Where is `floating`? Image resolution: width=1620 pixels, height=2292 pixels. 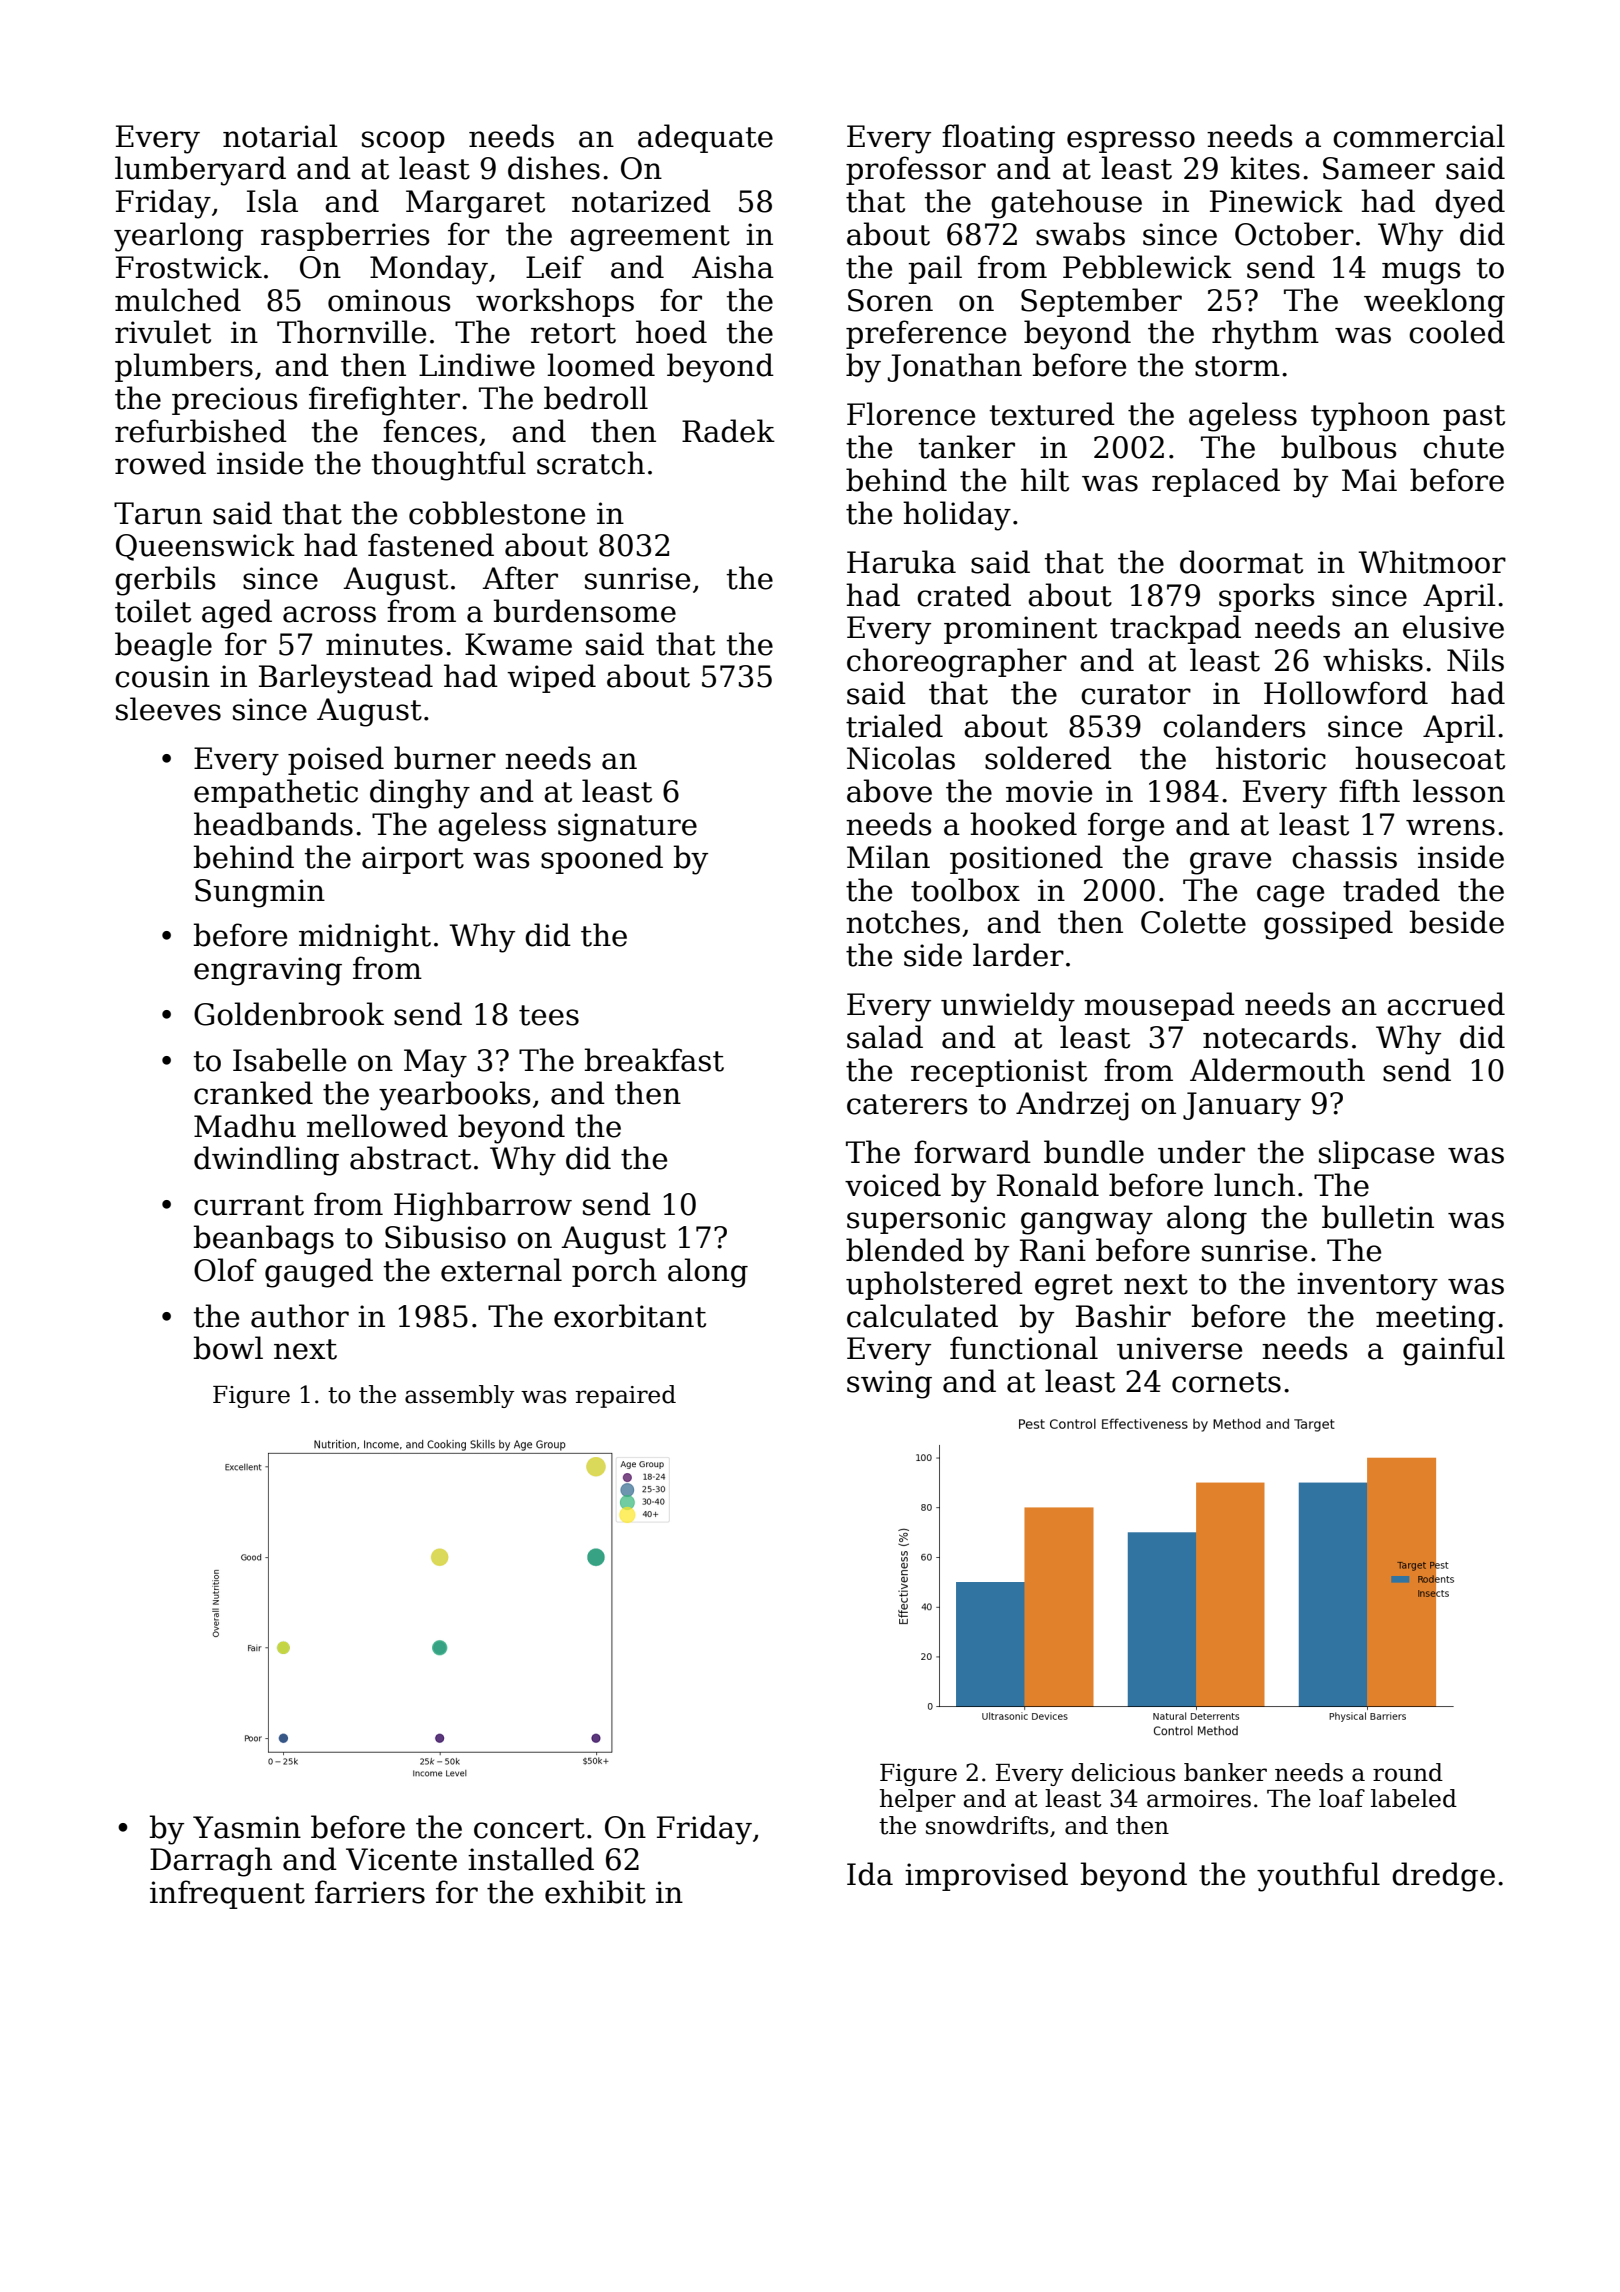
floating is located at coordinates (998, 139).
